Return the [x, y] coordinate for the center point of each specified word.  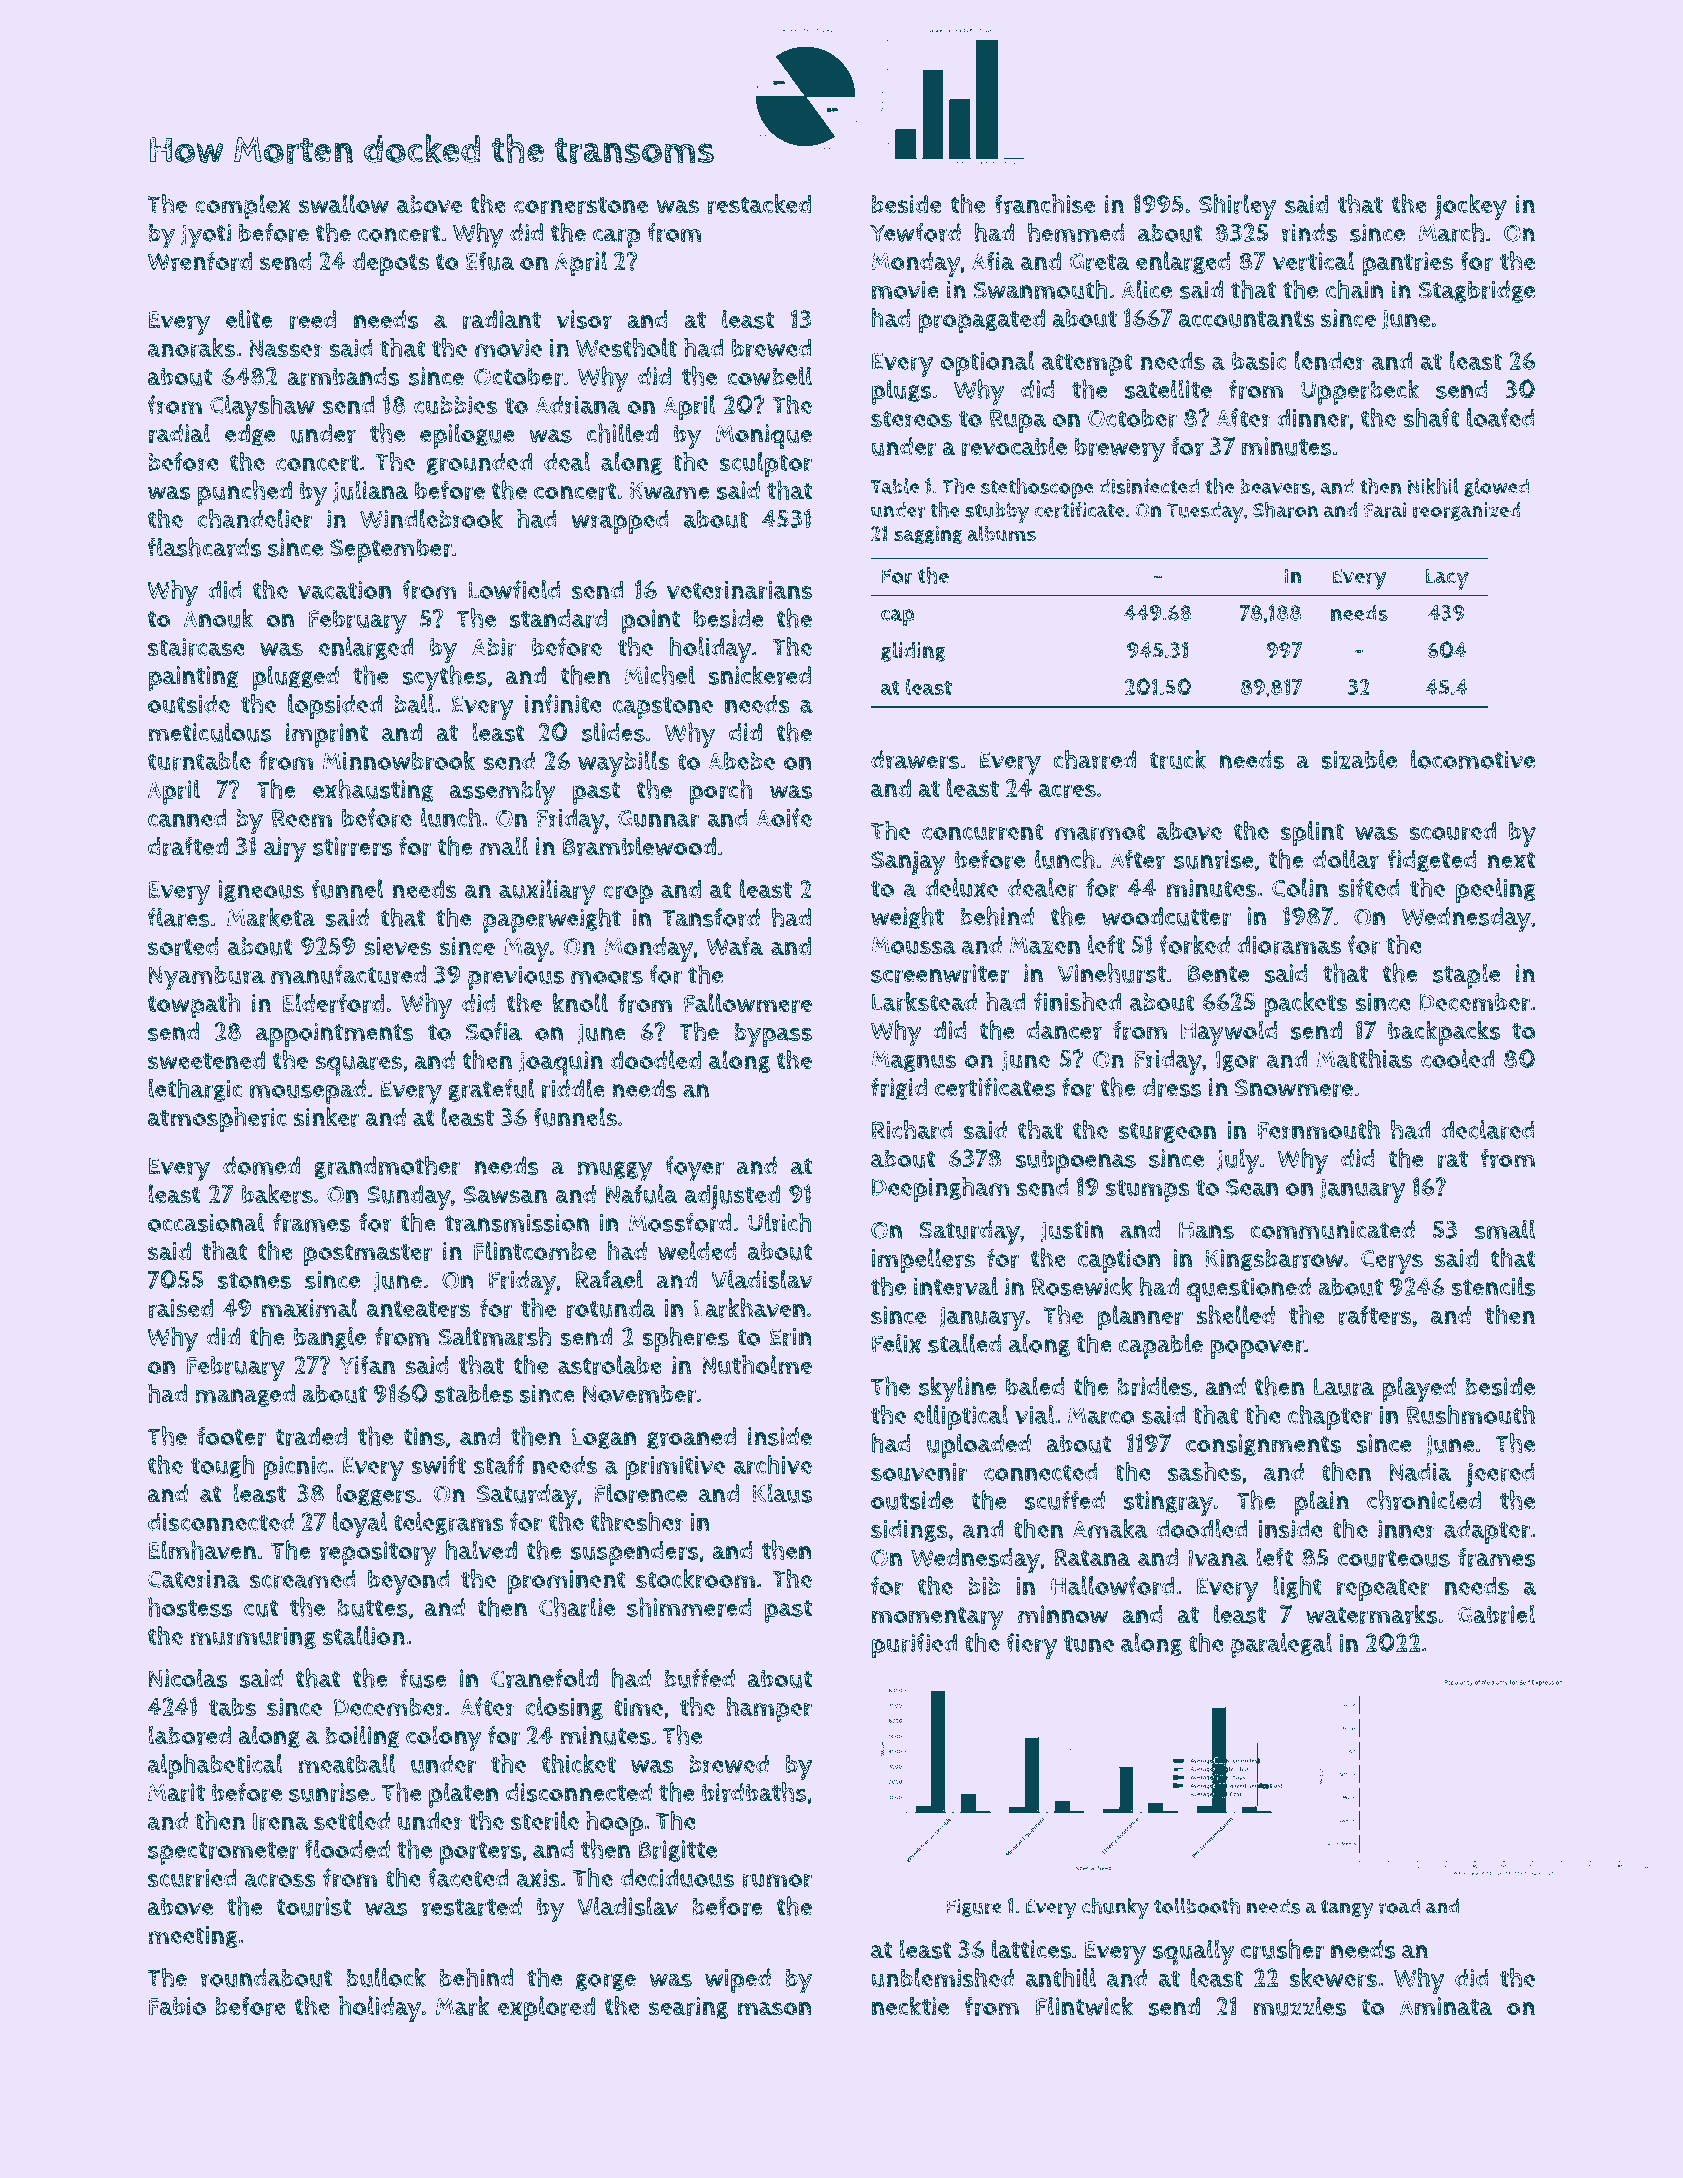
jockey [1471, 207]
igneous [261, 891]
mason [774, 2009]
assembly [503, 792]
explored [546, 2009]
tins [424, 1436]
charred [1094, 759]
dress [1172, 1087]
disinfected [1149, 486]
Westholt [626, 347]
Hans [1206, 1230]
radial [179, 433]
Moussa [913, 945]
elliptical [961, 1417]
